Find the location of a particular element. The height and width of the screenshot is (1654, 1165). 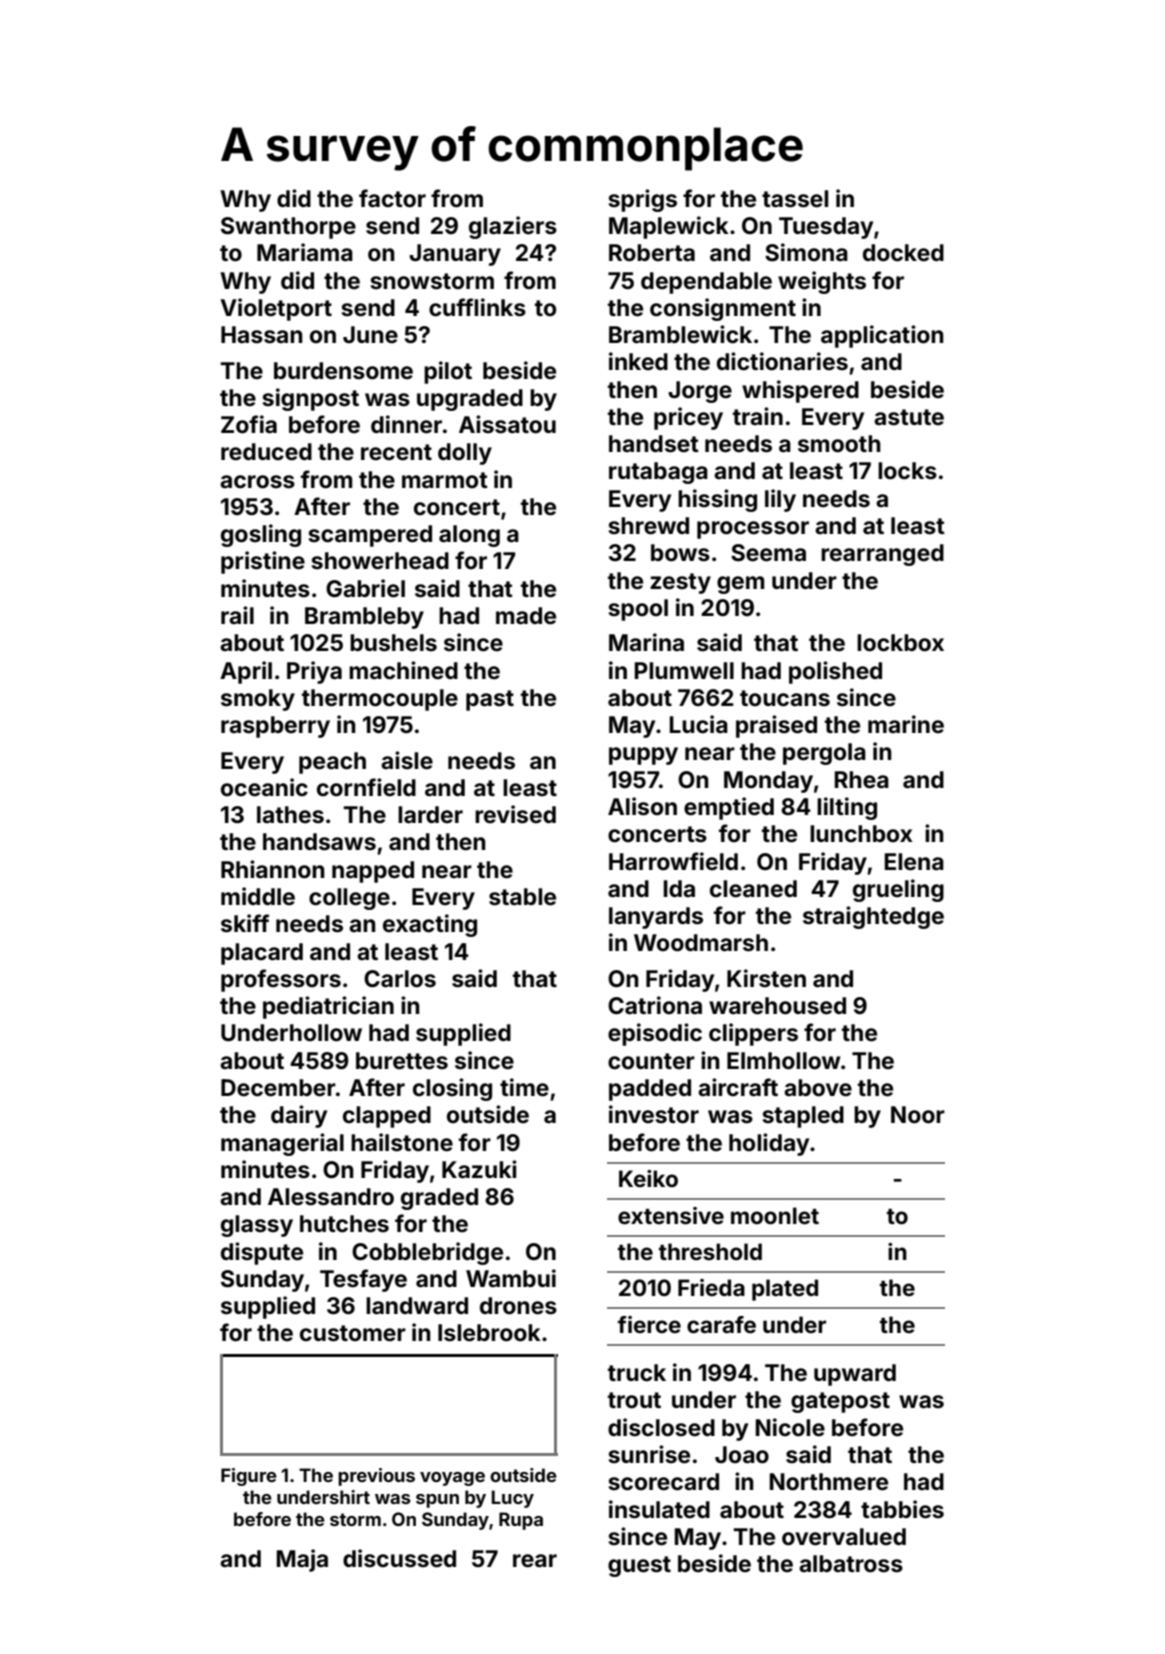

polished is located at coordinates (835, 672).
